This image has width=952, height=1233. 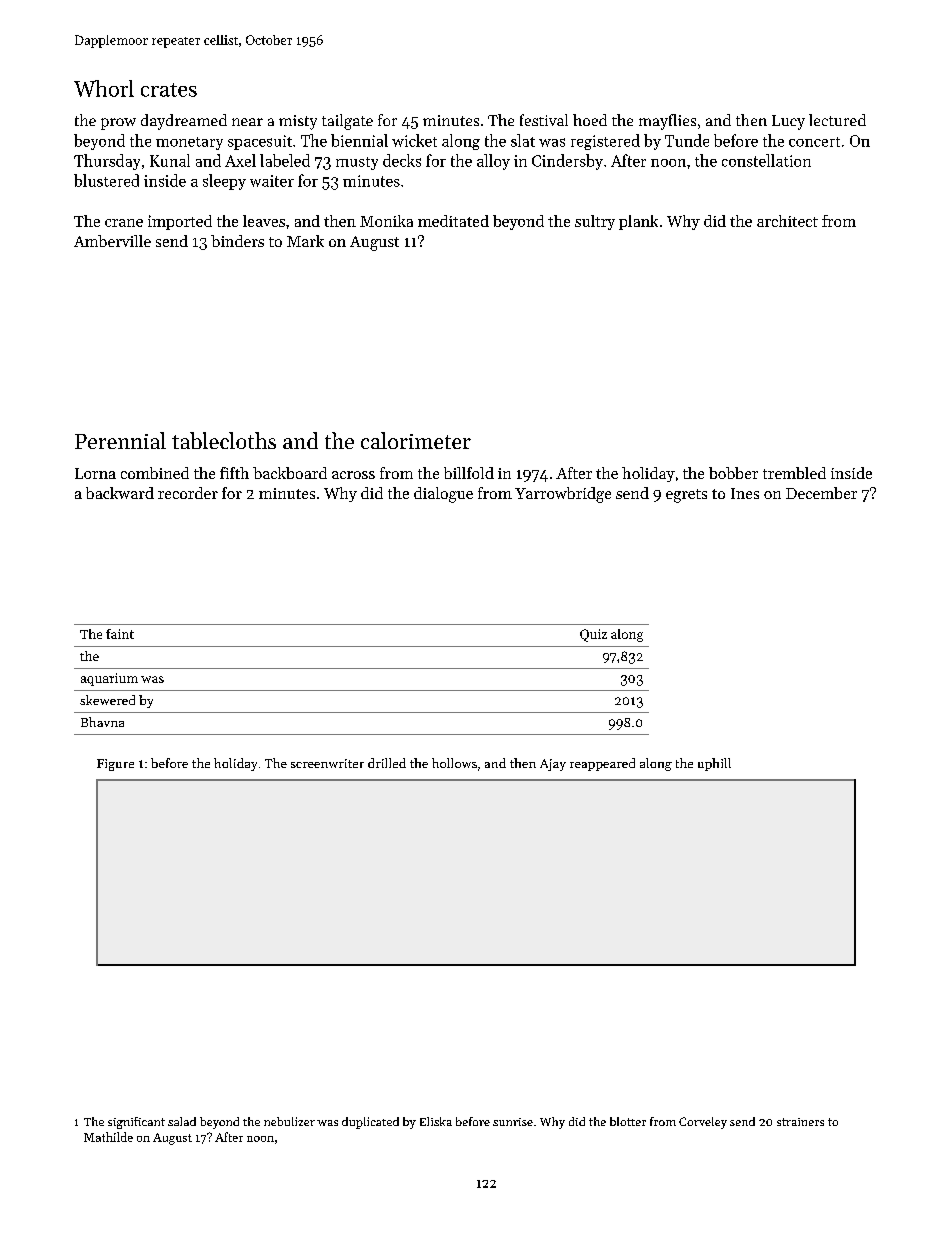 I want to click on Corveley, so click(x=703, y=1123).
